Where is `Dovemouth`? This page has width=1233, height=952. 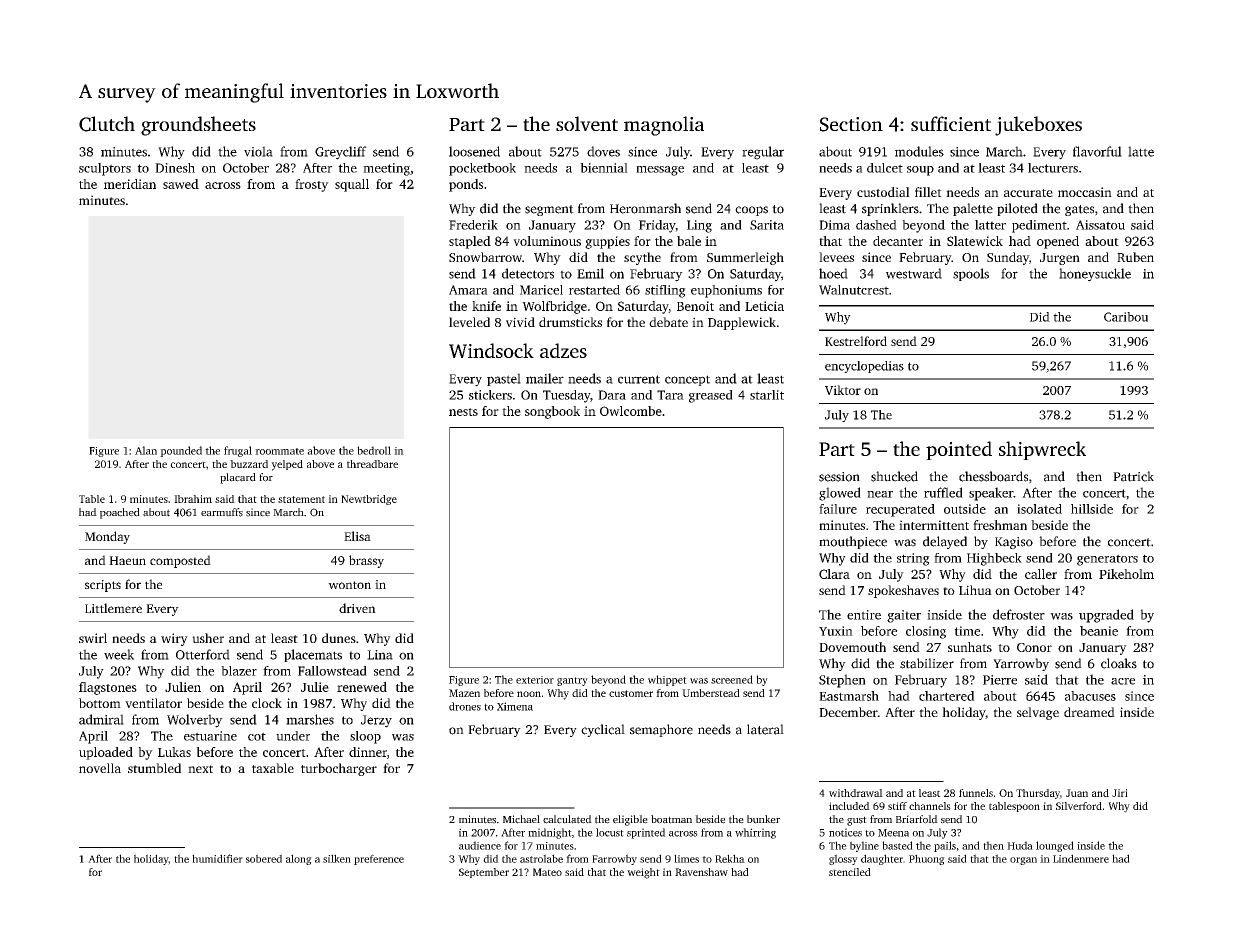 Dovemouth is located at coordinates (852, 647).
